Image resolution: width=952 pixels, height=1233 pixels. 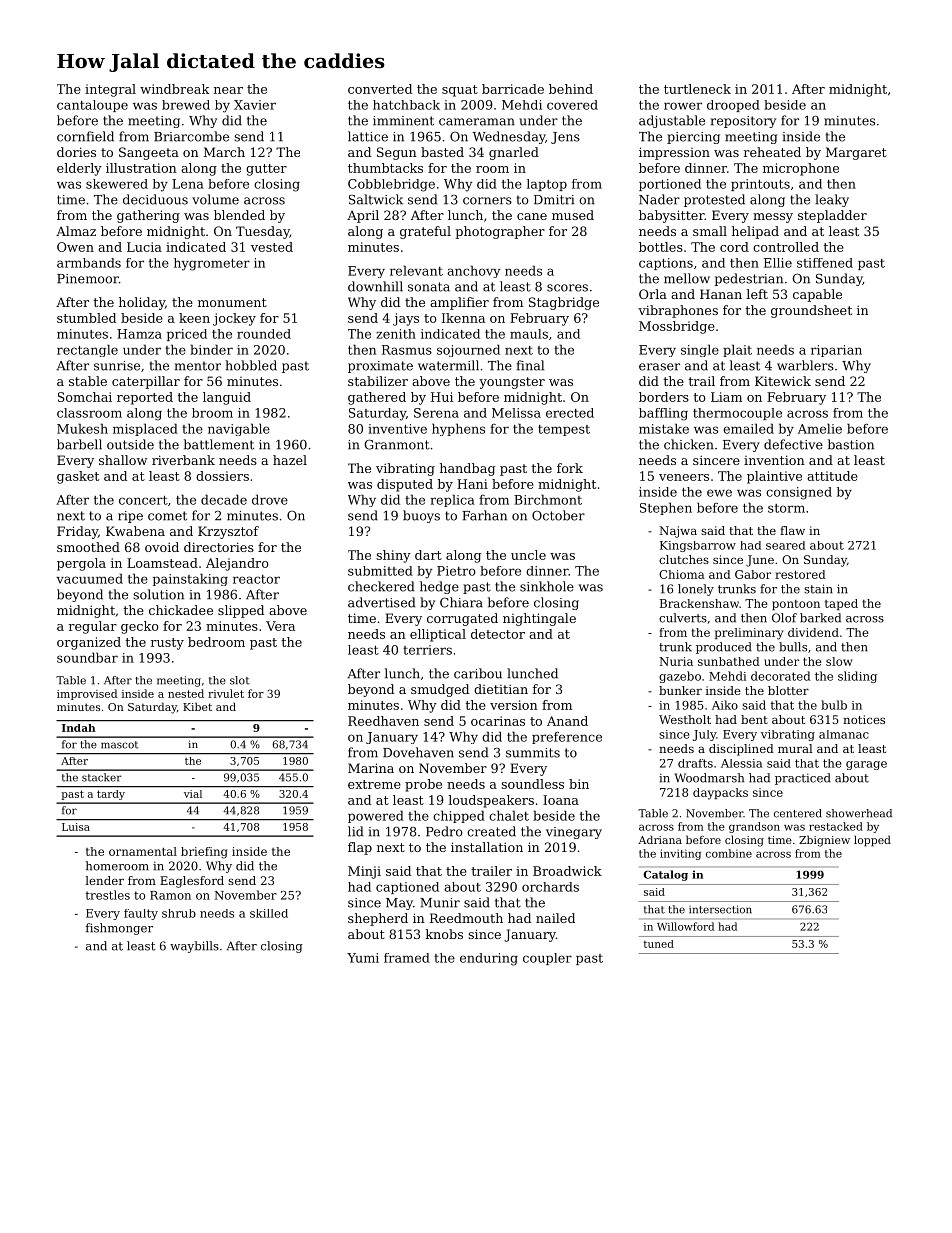 I want to click on Reedhaven, so click(x=383, y=721).
